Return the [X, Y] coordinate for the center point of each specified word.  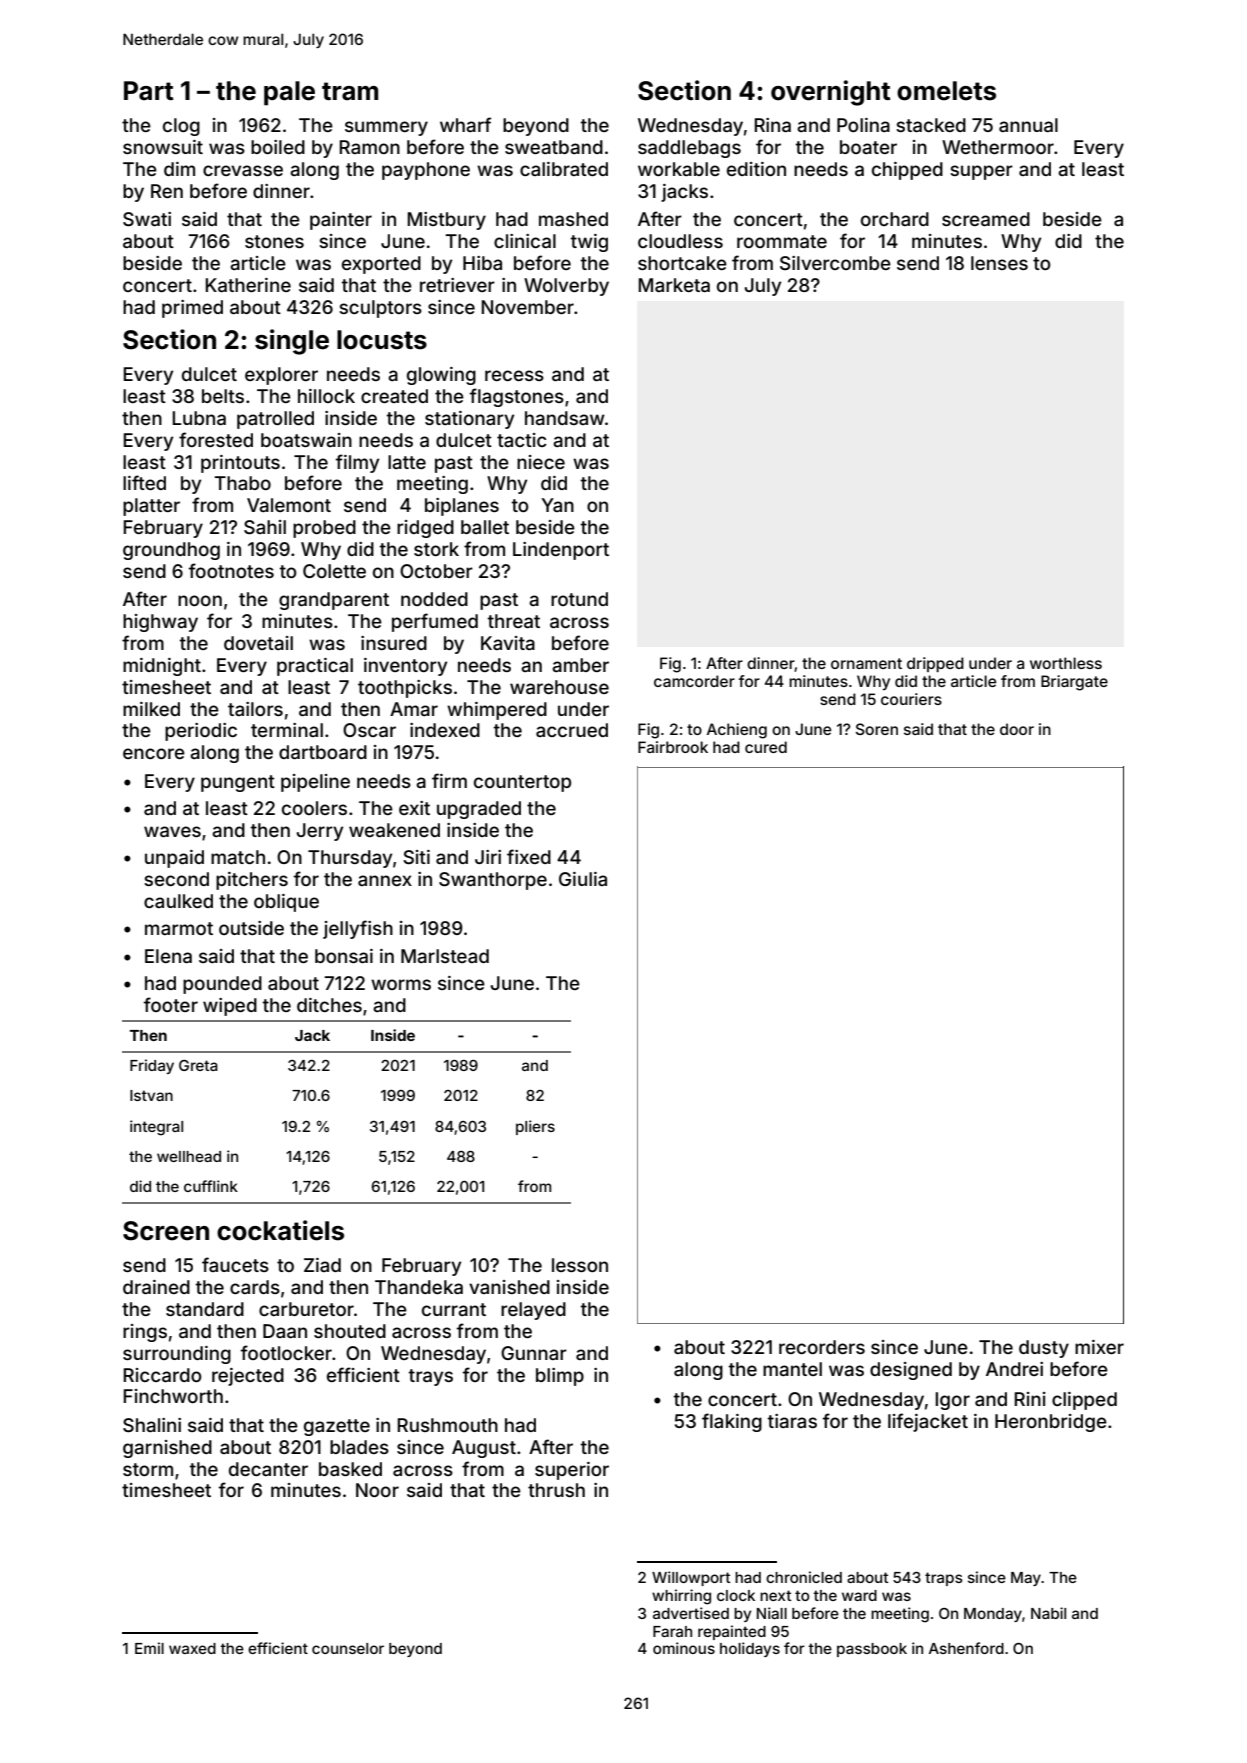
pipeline [315, 783]
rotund [579, 599]
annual [1028, 125]
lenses [999, 263]
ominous [684, 1648]
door [1017, 729]
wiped [230, 1007]
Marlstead [445, 956]
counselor [348, 1648]
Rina [772, 125]
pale [289, 93]
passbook [872, 1650]
